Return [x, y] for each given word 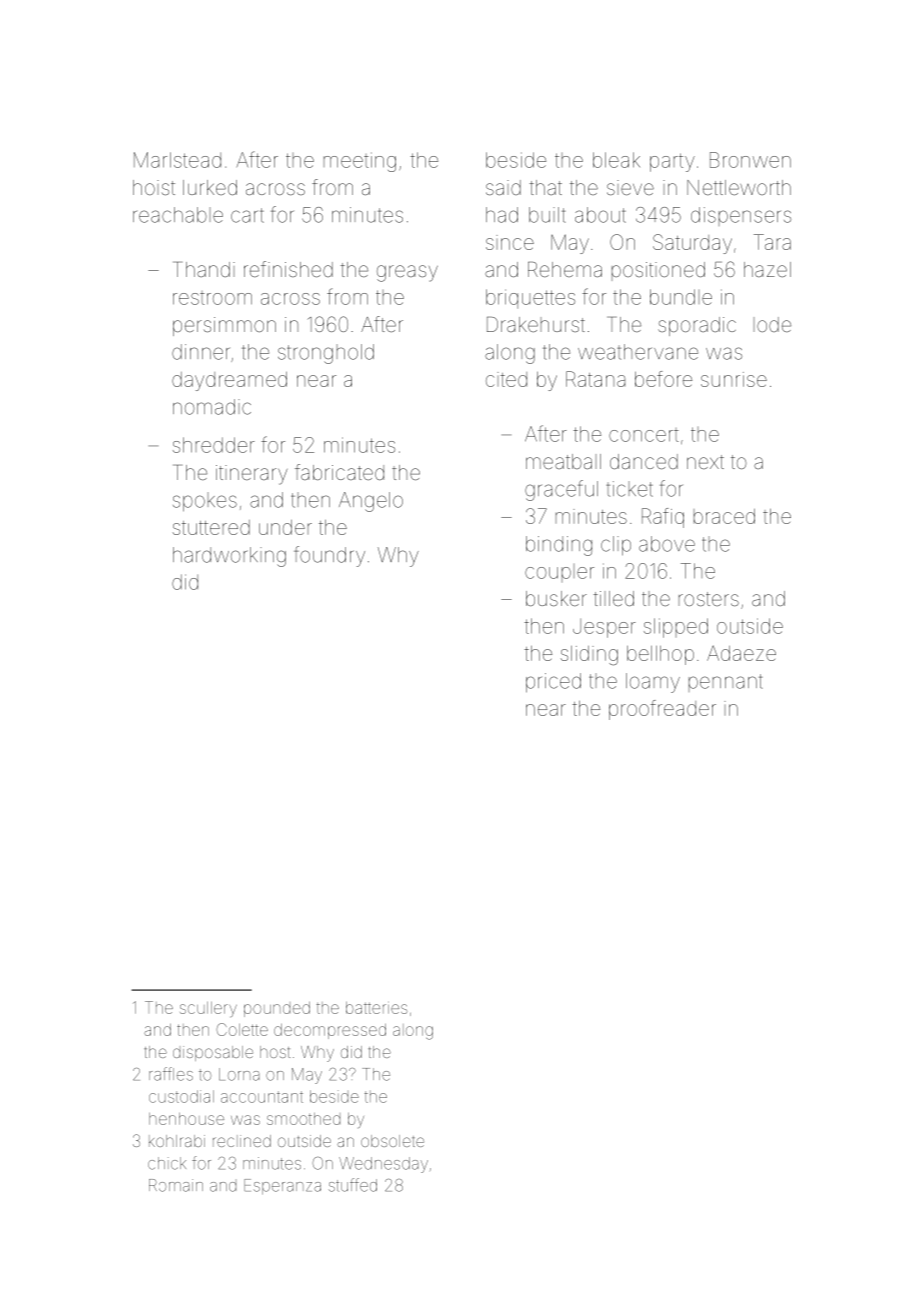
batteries [376, 1008]
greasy [407, 273]
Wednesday [383, 1165]
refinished [288, 269]
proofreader [662, 710]
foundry [329, 556]
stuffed [353, 1185]
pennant [726, 683]
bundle [681, 297]
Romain [176, 1185]
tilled [613, 598]
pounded [277, 1009]
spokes [205, 502]
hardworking [229, 557]
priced [553, 683]
